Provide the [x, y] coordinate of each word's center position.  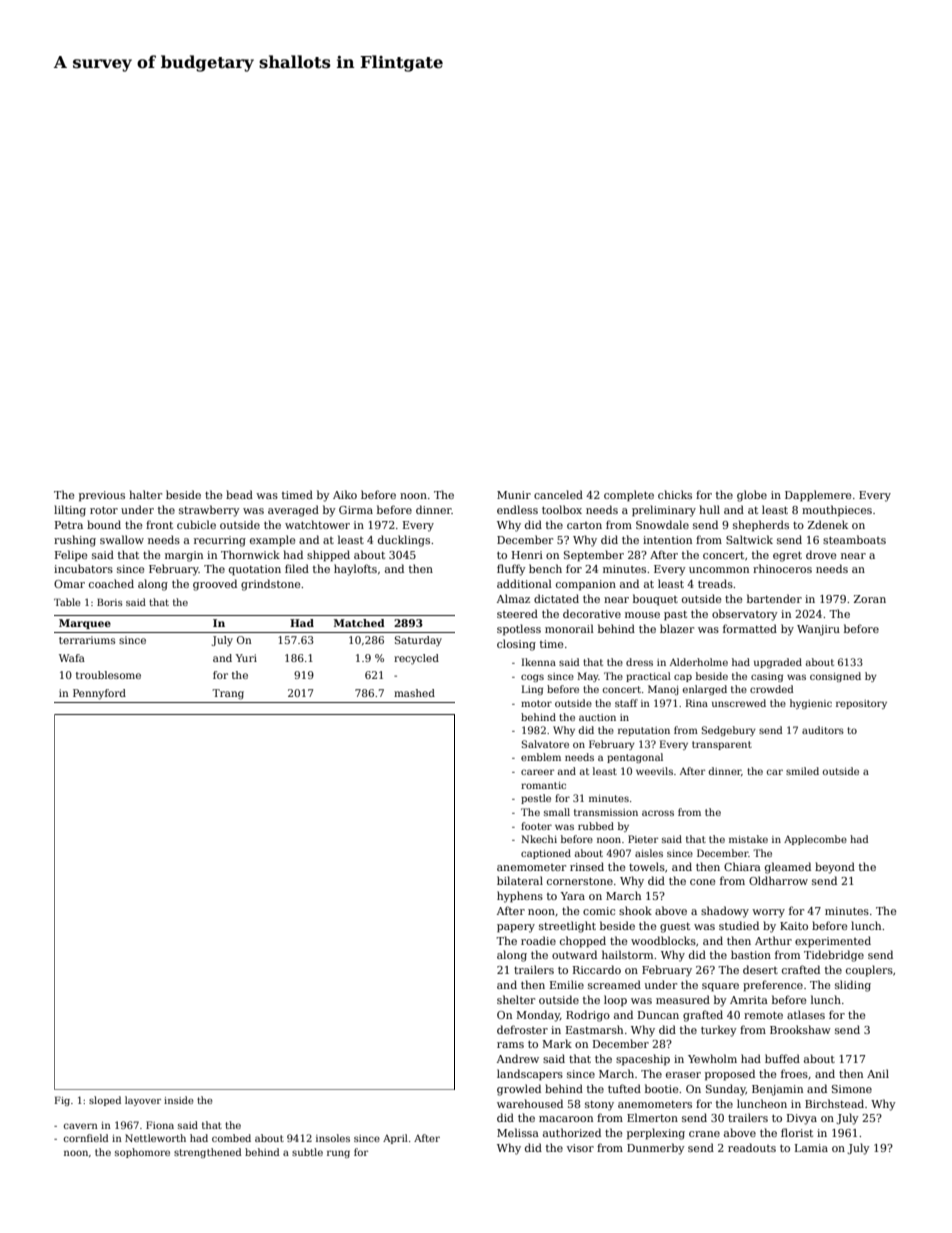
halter [145, 494]
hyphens [520, 897]
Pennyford [99, 694]
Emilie [567, 984]
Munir [514, 495]
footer [536, 826]
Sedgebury [729, 731]
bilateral [520, 880]
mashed [414, 693]
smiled [802, 771]
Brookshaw [800, 1029]
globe [752, 496]
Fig [62, 1101]
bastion [751, 954]
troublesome [108, 675]
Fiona [160, 1125]
